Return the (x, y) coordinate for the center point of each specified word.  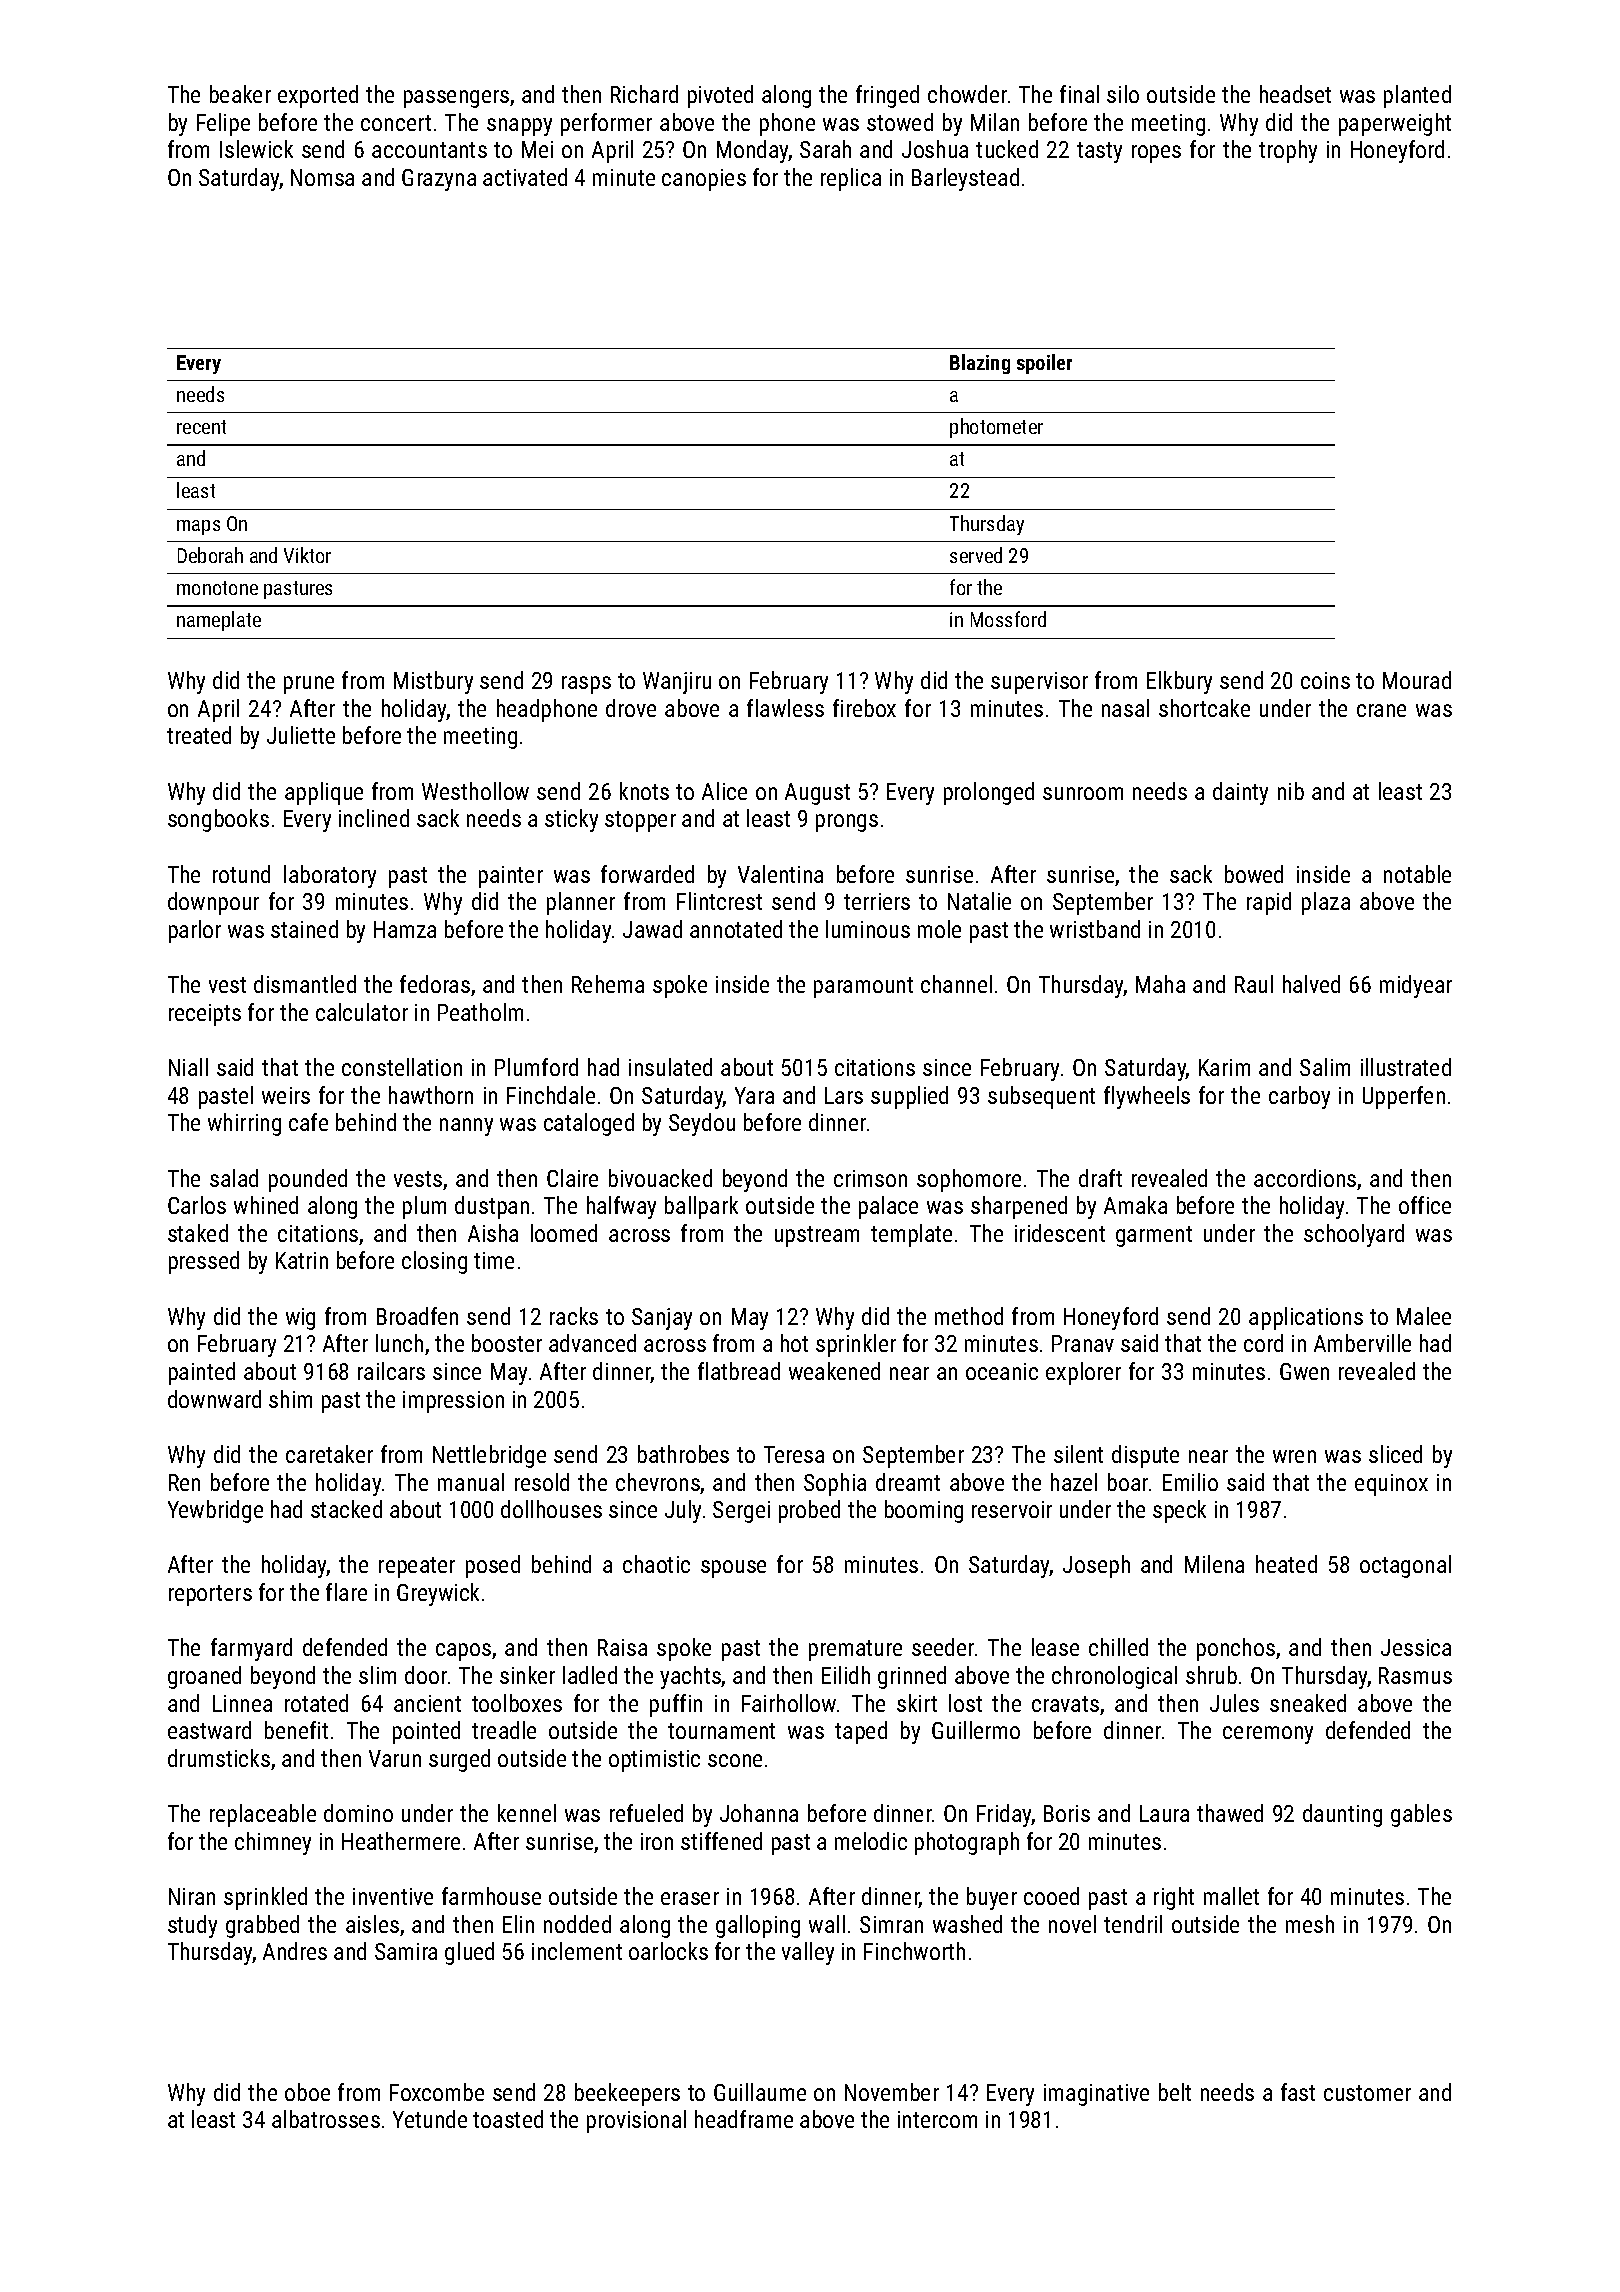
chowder (967, 94)
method (969, 1316)
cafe (308, 1122)
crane (1381, 710)
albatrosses (326, 2119)
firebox (864, 708)
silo (1123, 94)
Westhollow (475, 791)
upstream (817, 1236)
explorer (1083, 1373)
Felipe (223, 124)
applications (1306, 1318)
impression (453, 1402)
